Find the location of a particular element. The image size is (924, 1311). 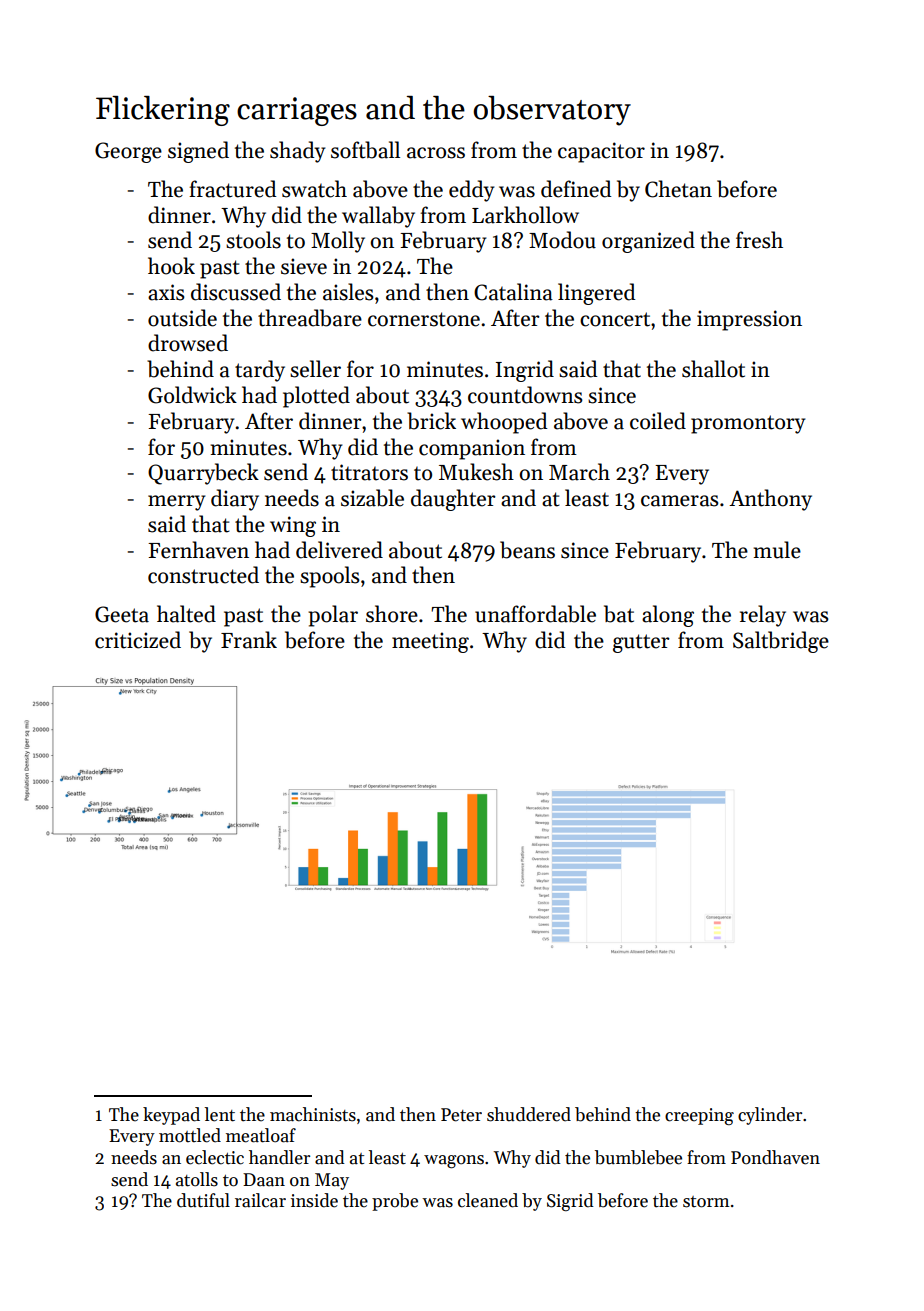

atolls is located at coordinates (197, 1179).
